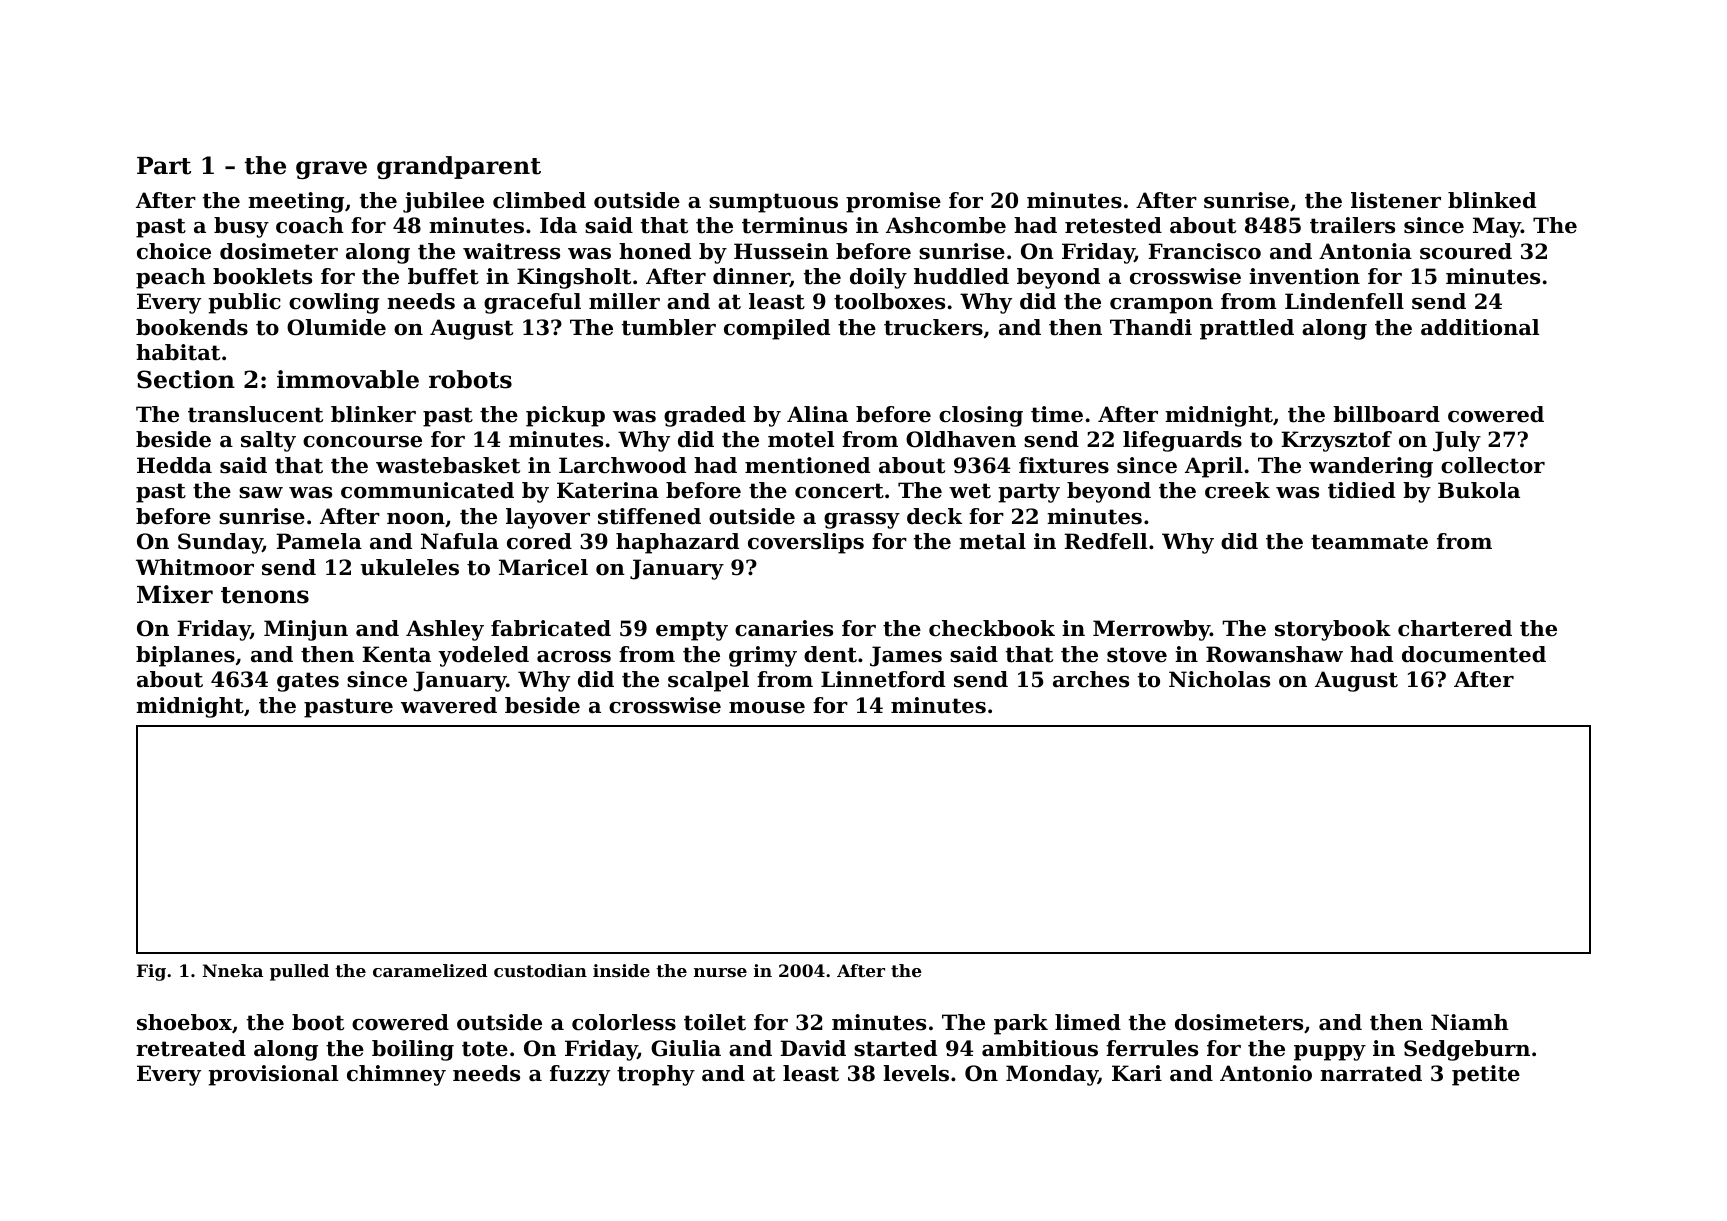  I want to click on inside, so click(621, 970).
